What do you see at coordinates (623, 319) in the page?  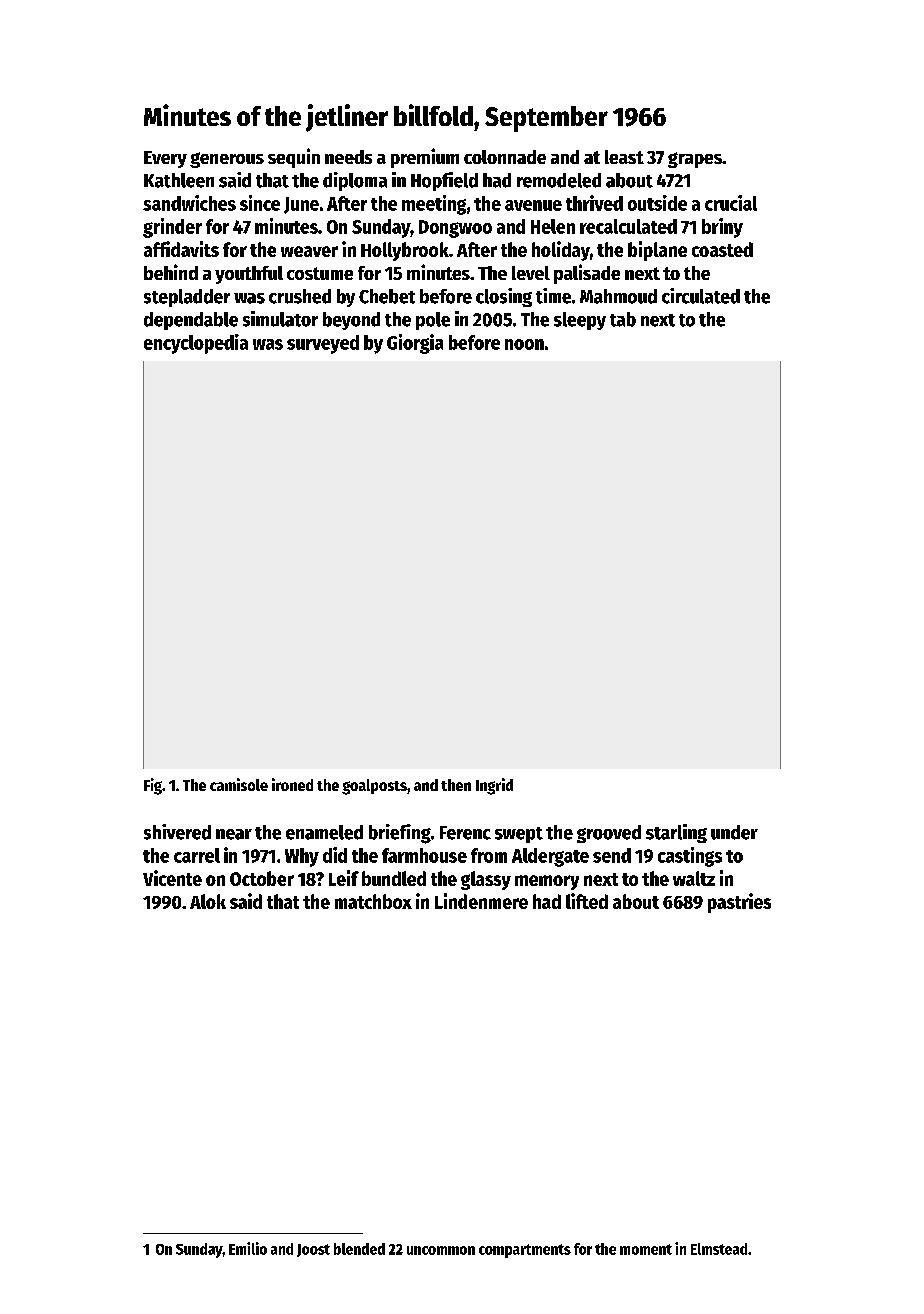 I see `tab` at bounding box center [623, 319].
